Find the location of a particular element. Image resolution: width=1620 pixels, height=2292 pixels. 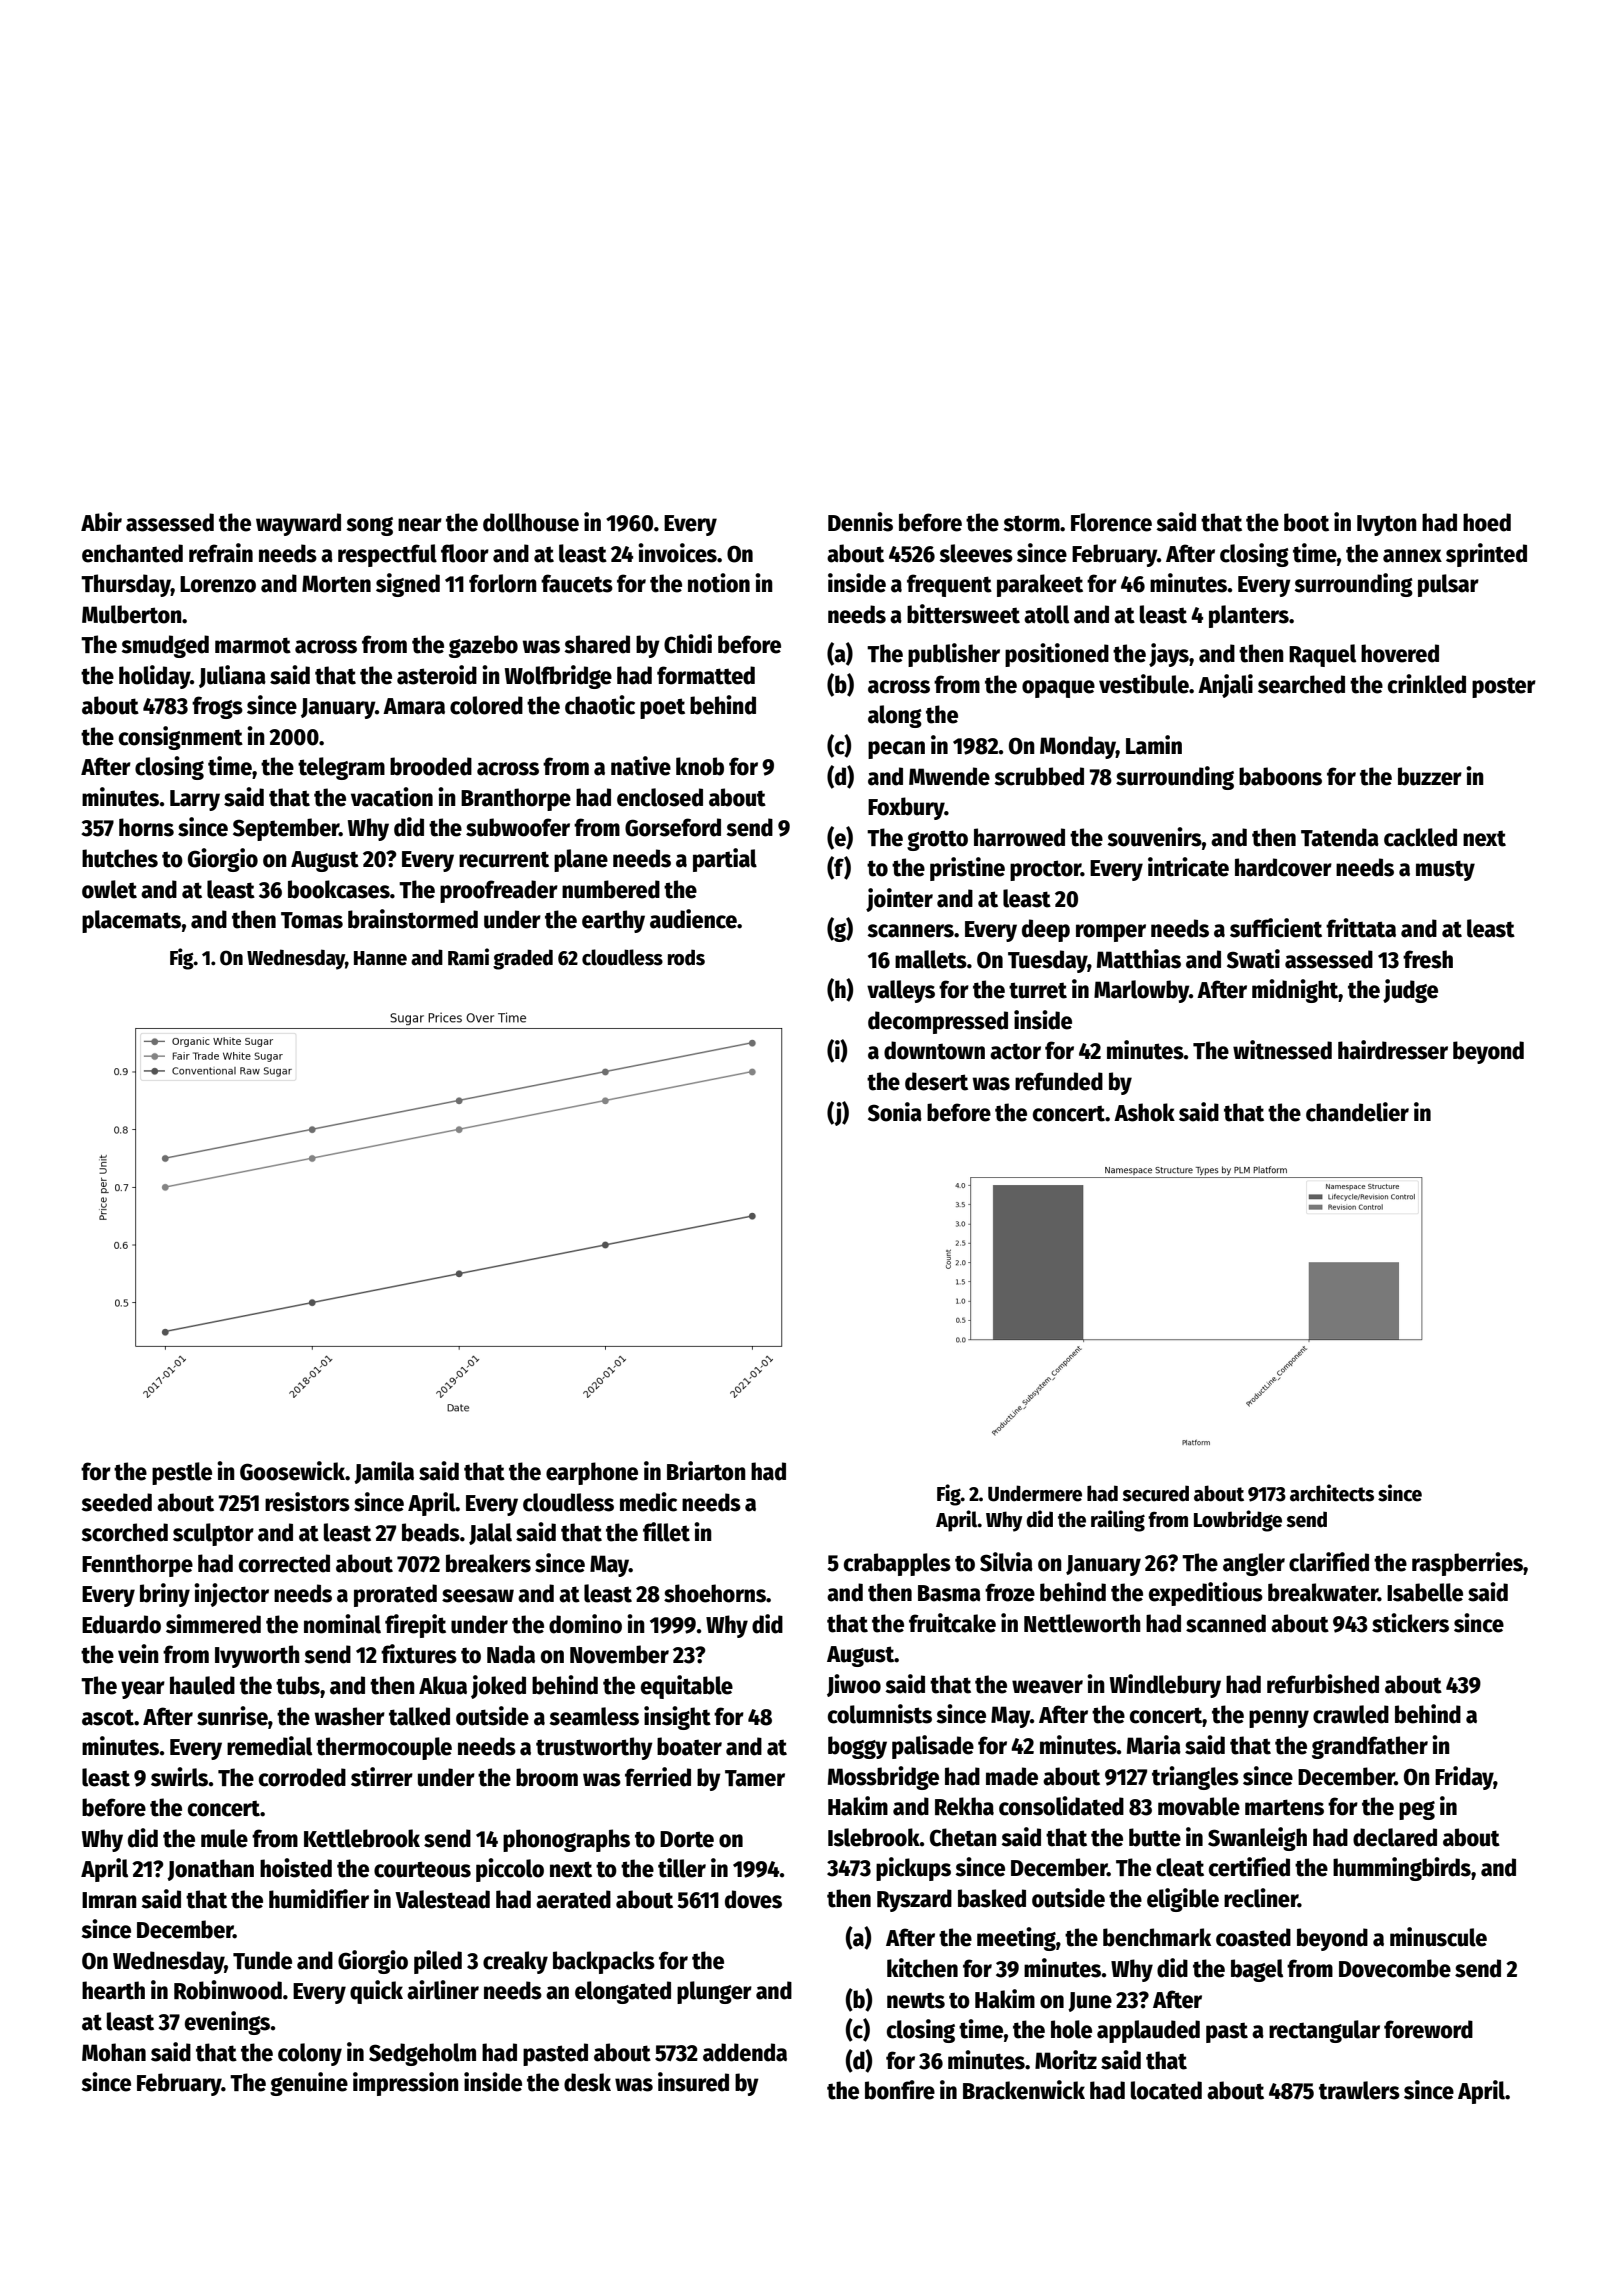

Sedgeholm is located at coordinates (422, 2054).
